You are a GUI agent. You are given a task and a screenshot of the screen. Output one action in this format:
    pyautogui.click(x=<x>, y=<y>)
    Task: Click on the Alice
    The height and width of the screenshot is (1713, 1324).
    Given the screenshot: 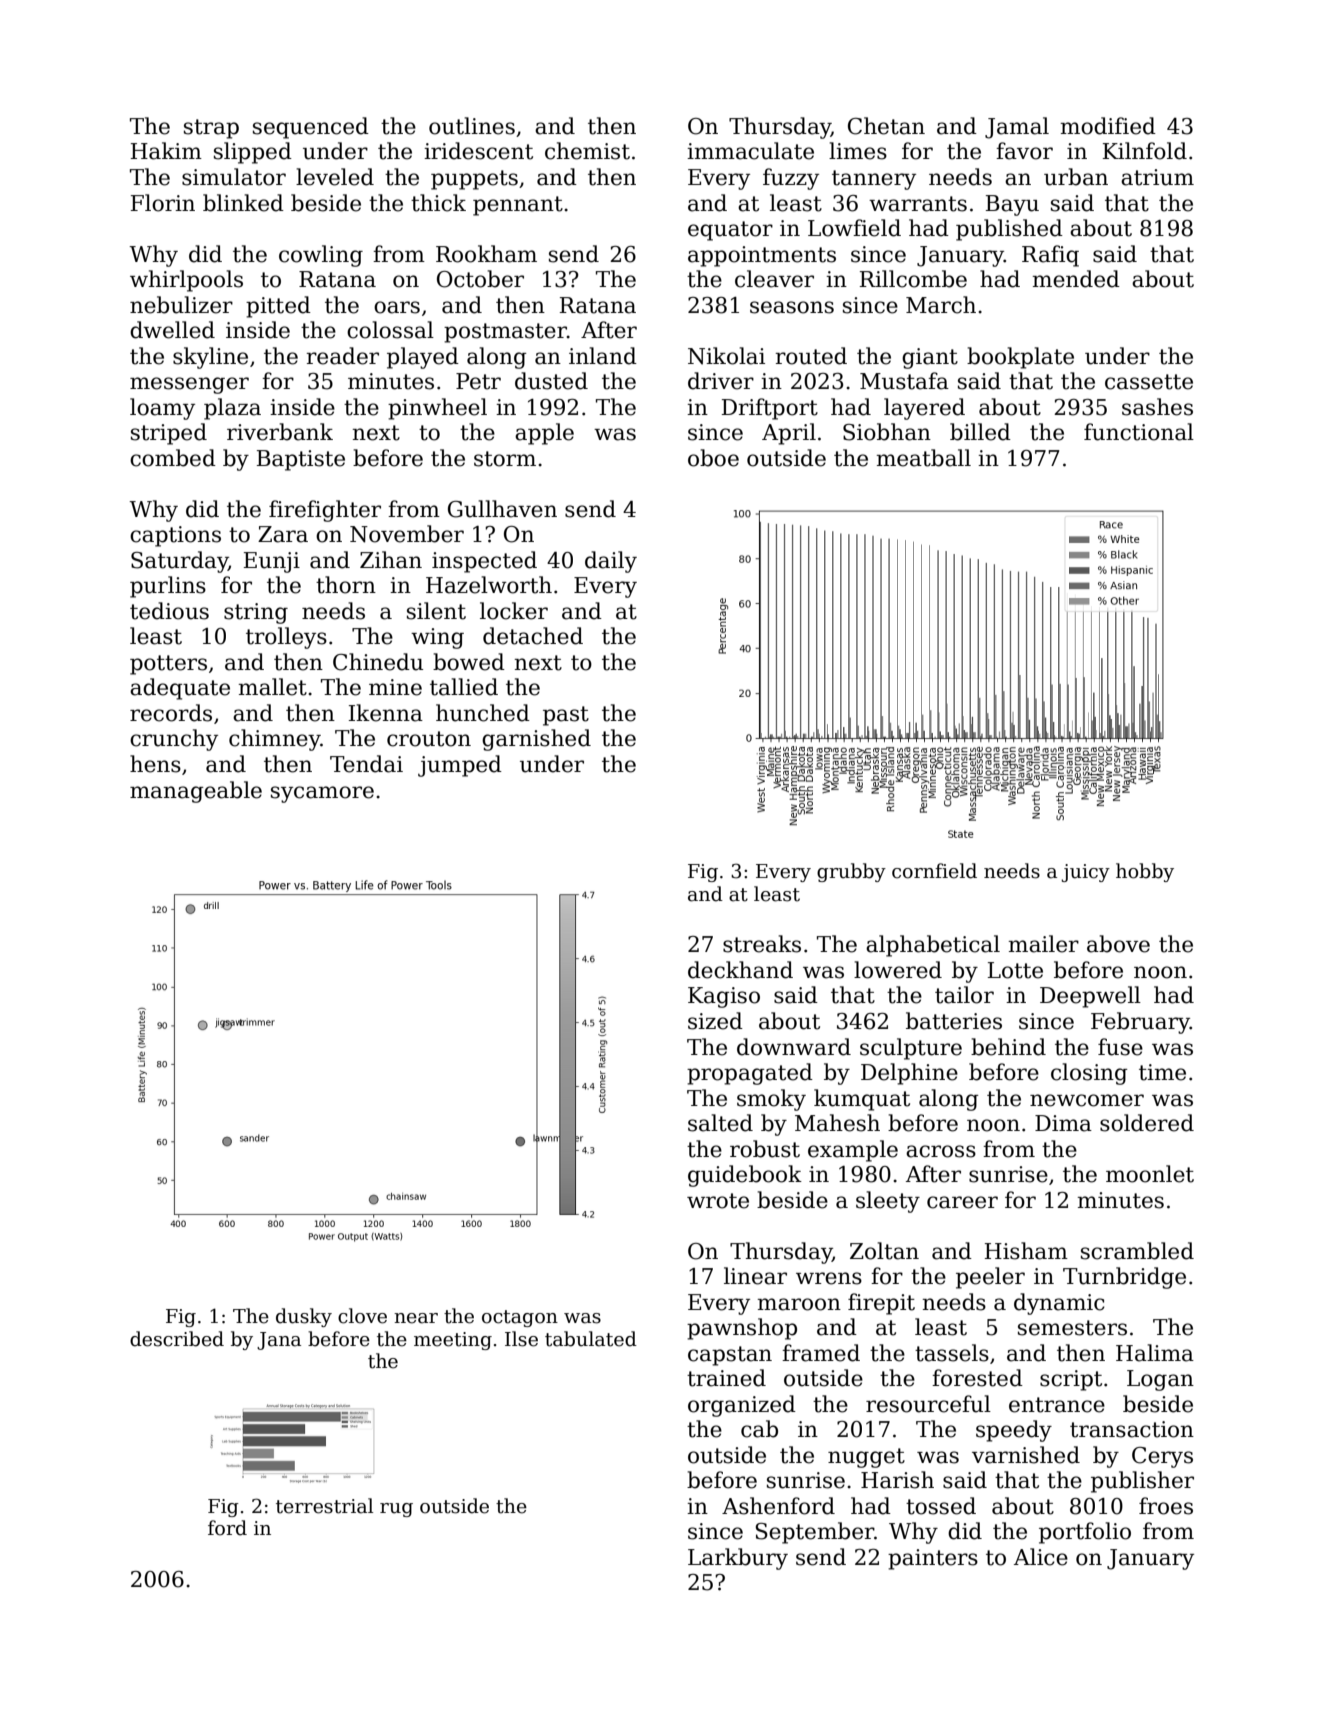 What is the action you would take?
    pyautogui.click(x=1041, y=1557)
